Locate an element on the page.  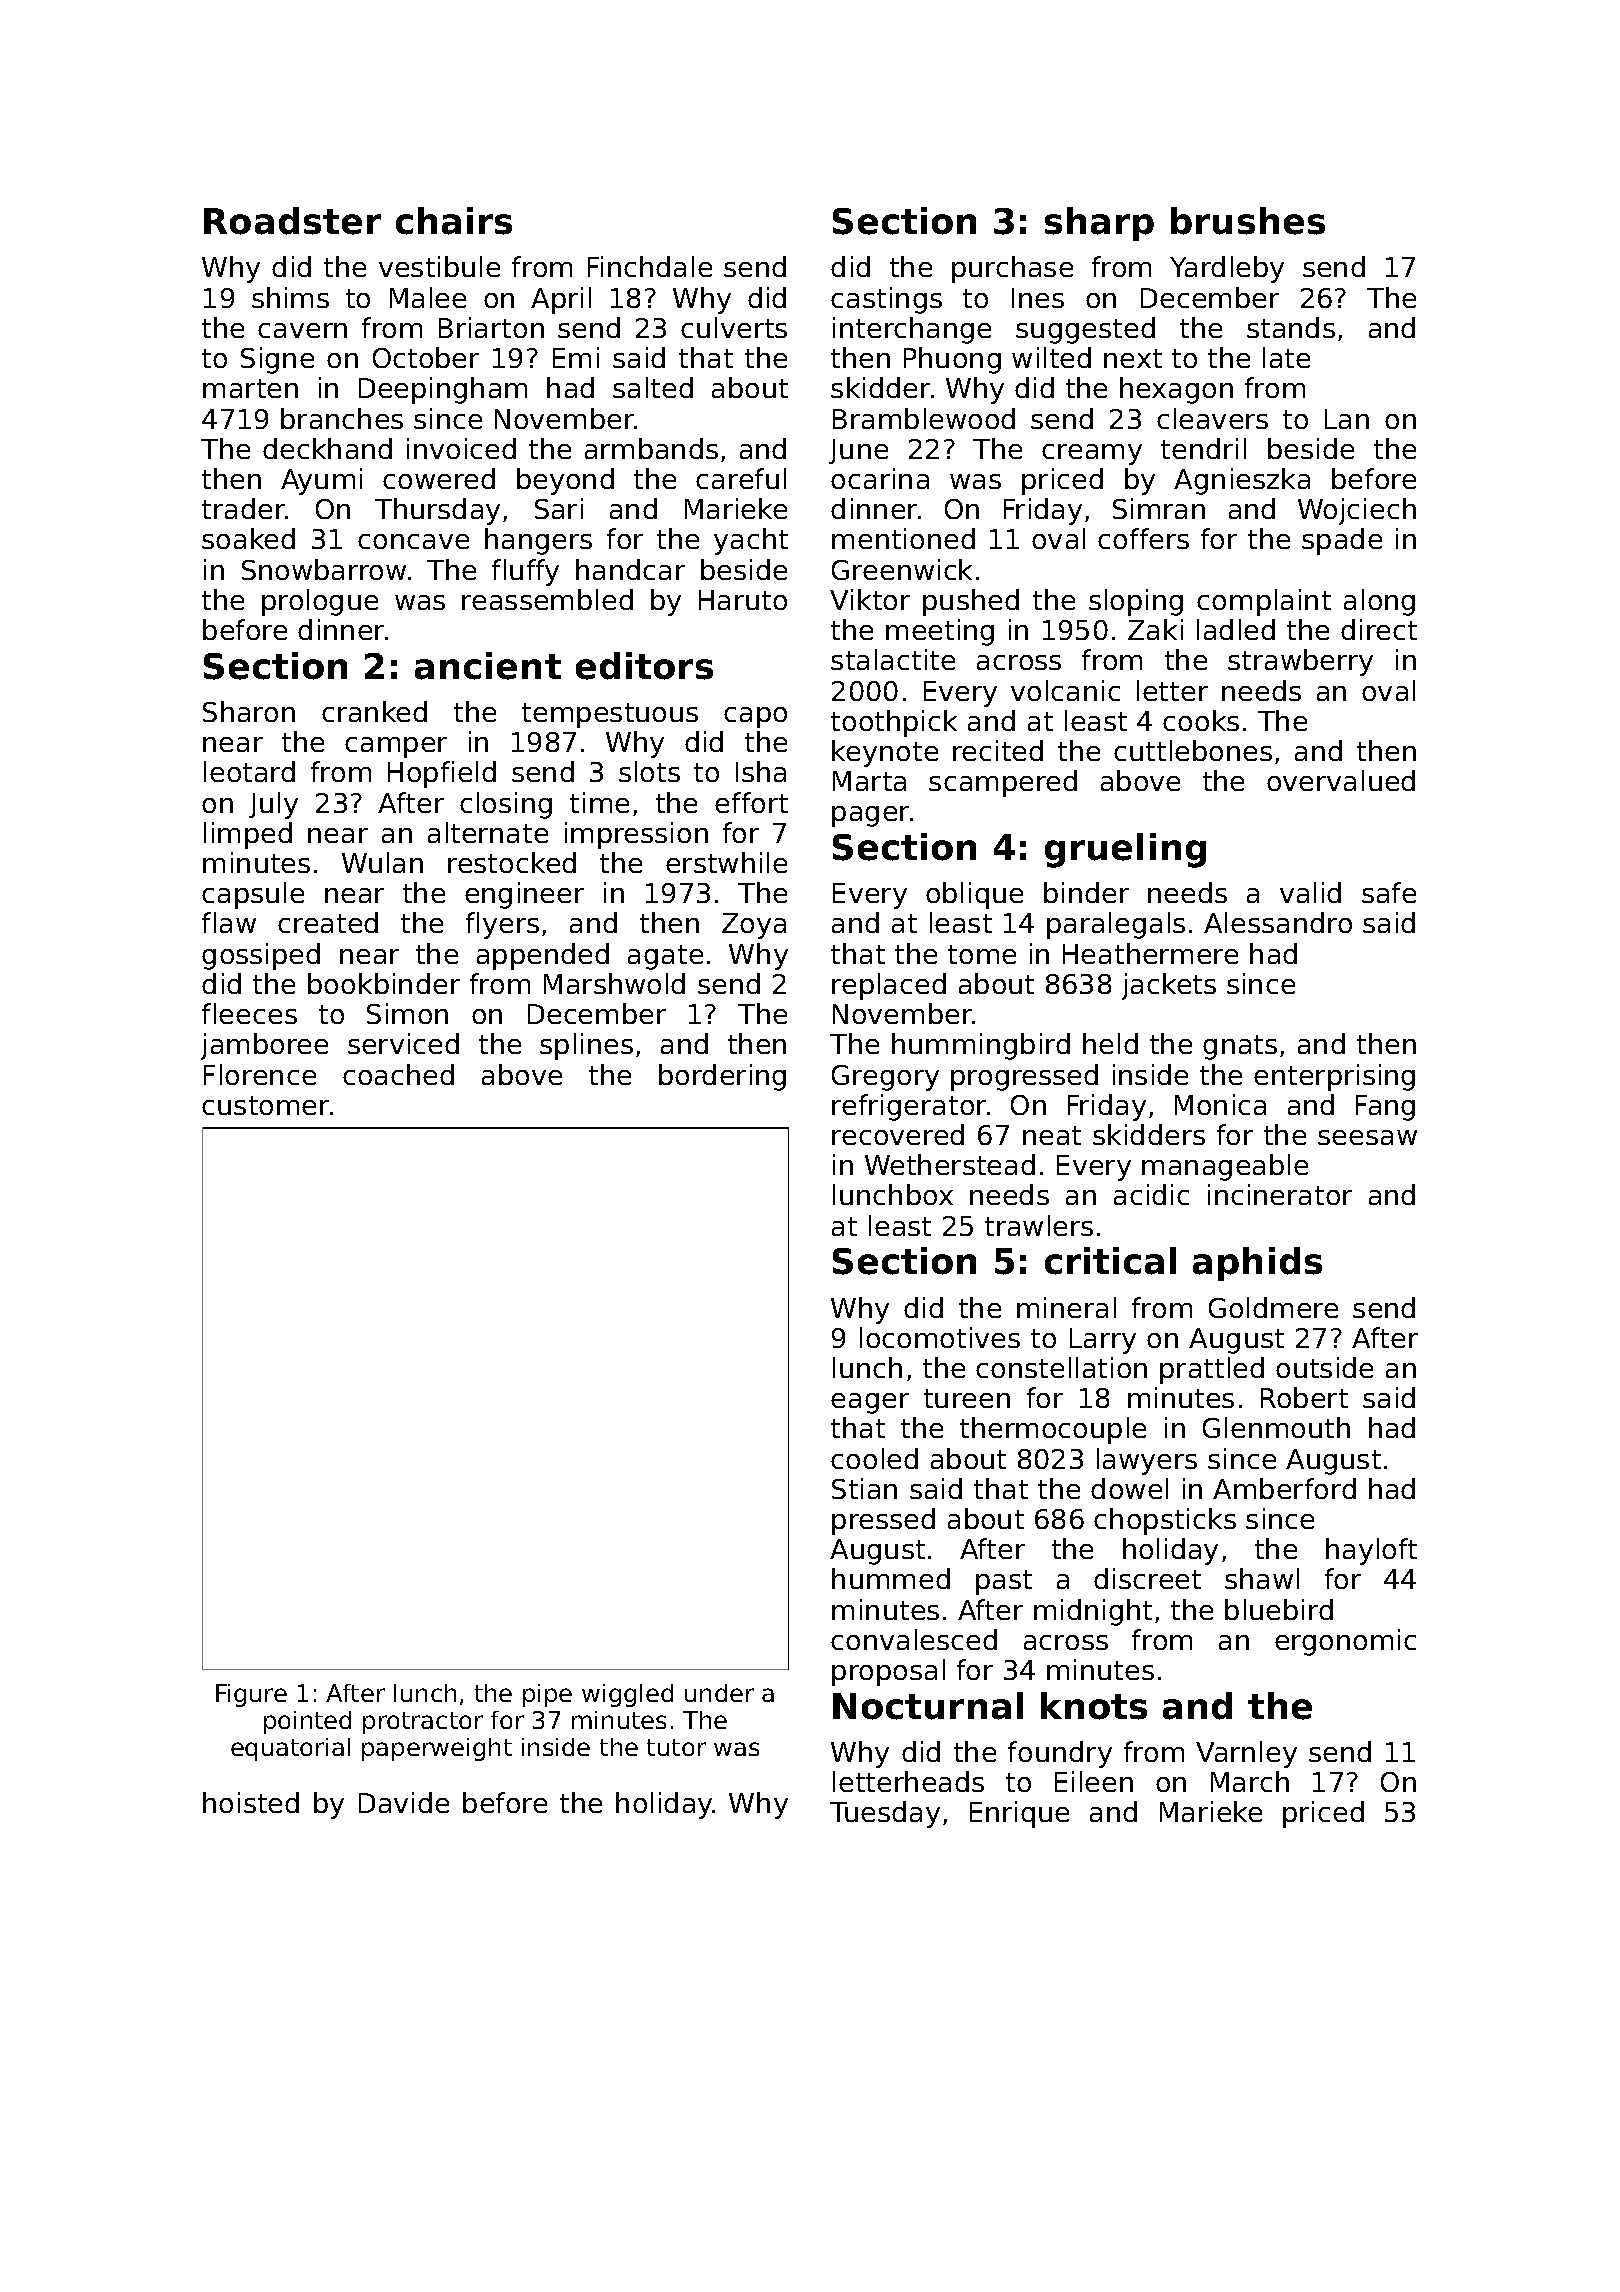
past is located at coordinates (1004, 1582).
